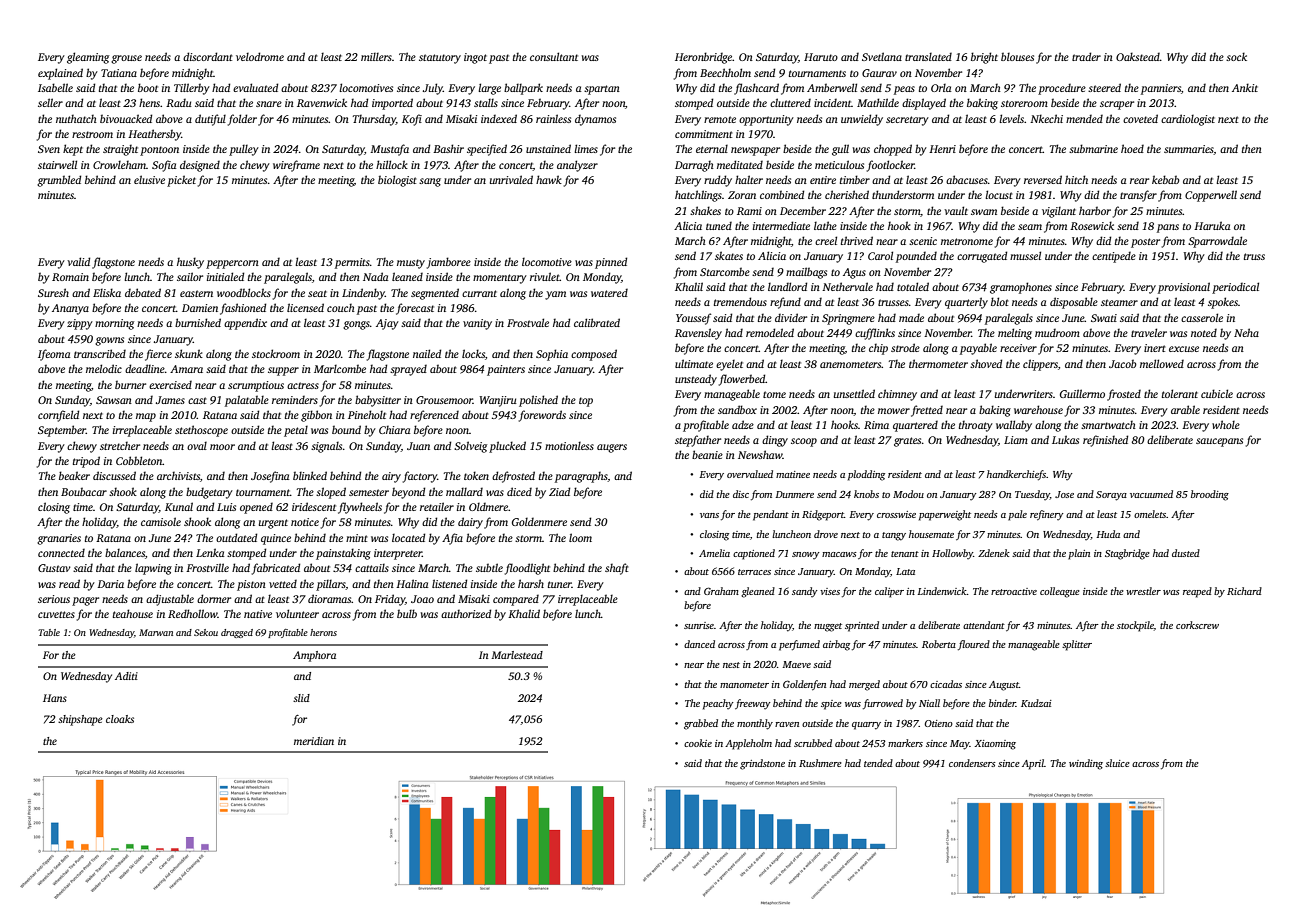 This image has height=924, width=1308. What do you see at coordinates (1016, 475) in the image?
I see `handkerchiefs` at bounding box center [1016, 475].
